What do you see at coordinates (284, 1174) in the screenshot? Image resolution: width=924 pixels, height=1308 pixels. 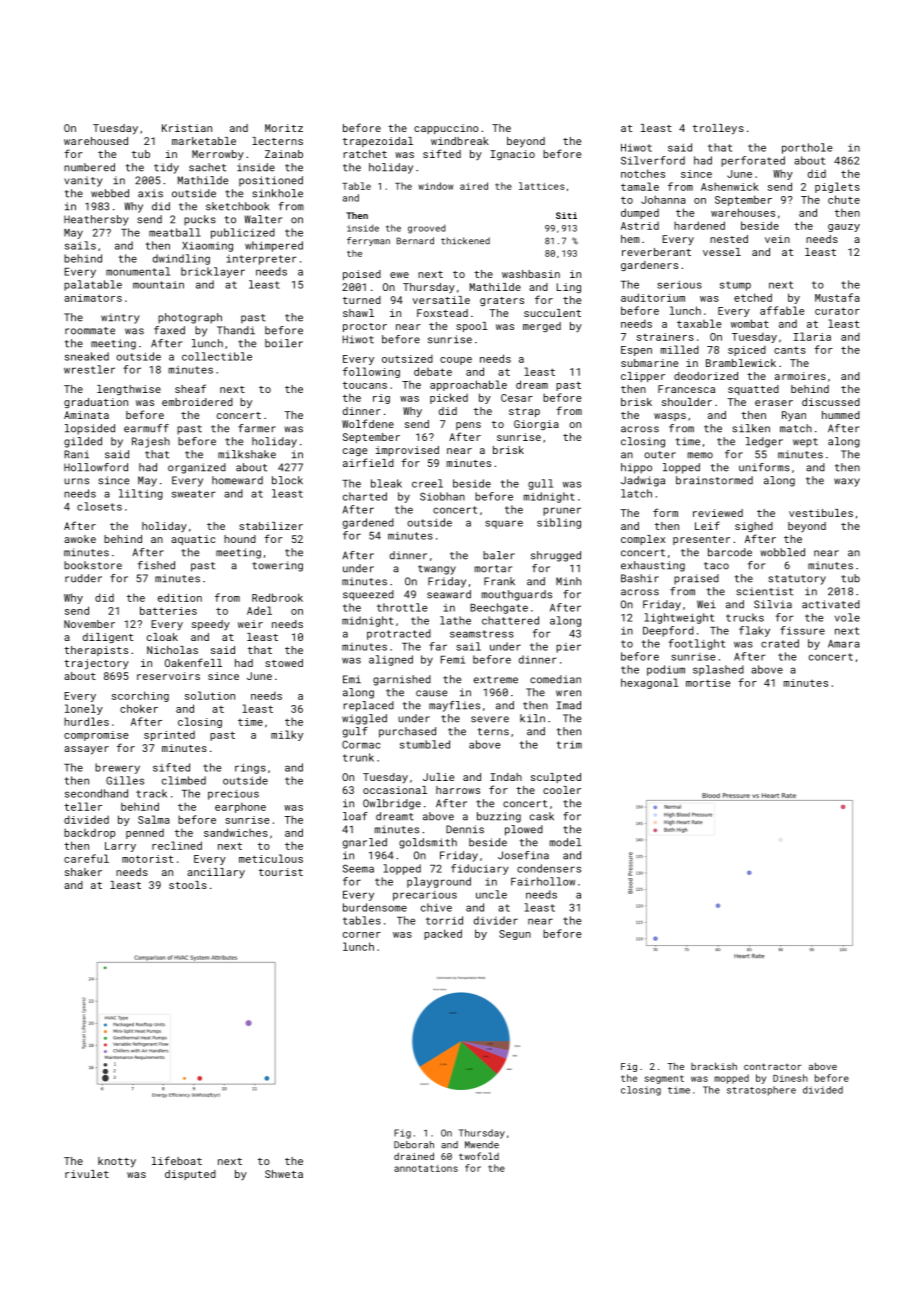 I see `Shweta` at bounding box center [284, 1174].
